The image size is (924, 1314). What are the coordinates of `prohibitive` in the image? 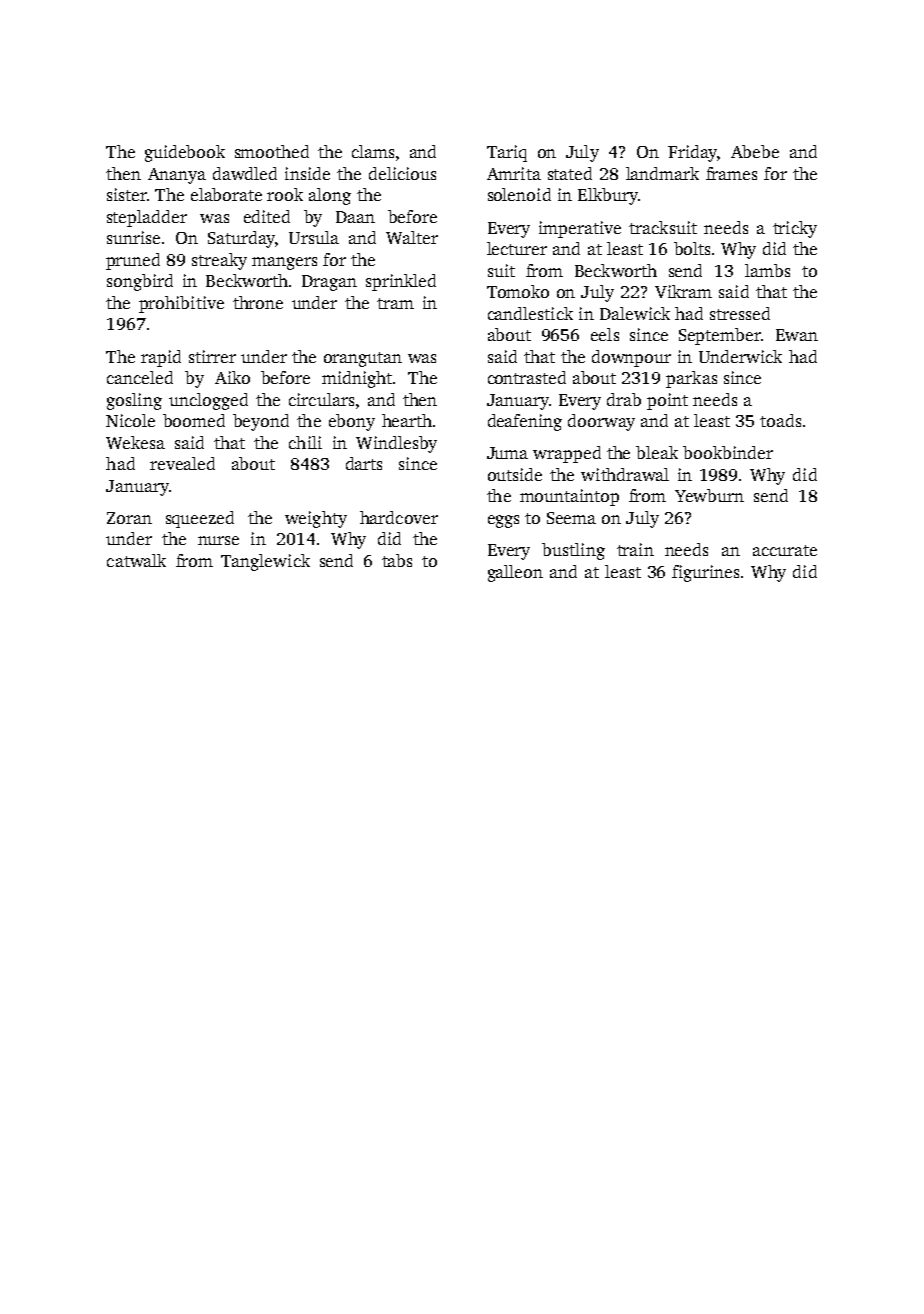 It's located at (181, 304).
